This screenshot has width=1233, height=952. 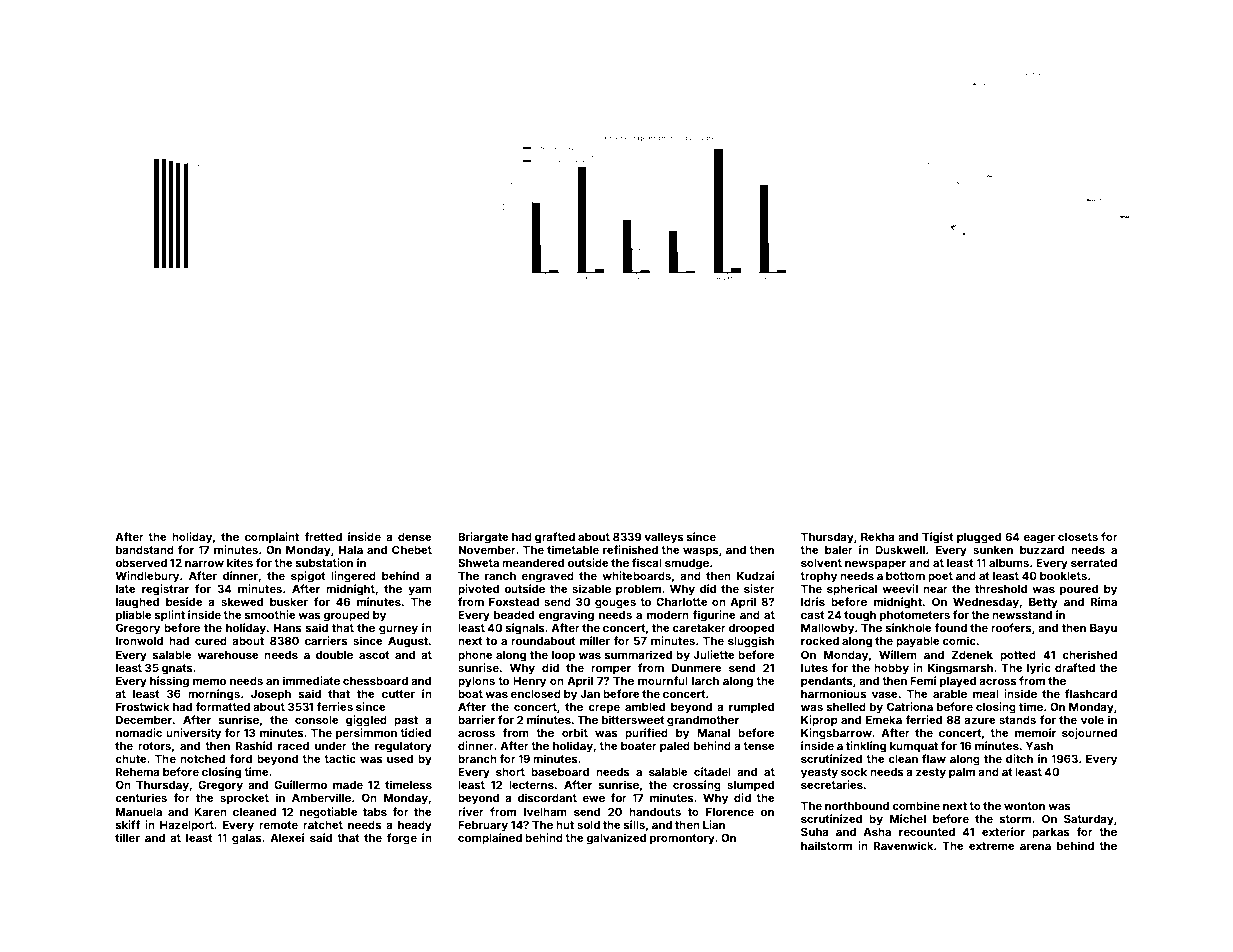 I want to click on complained, so click(x=490, y=839).
